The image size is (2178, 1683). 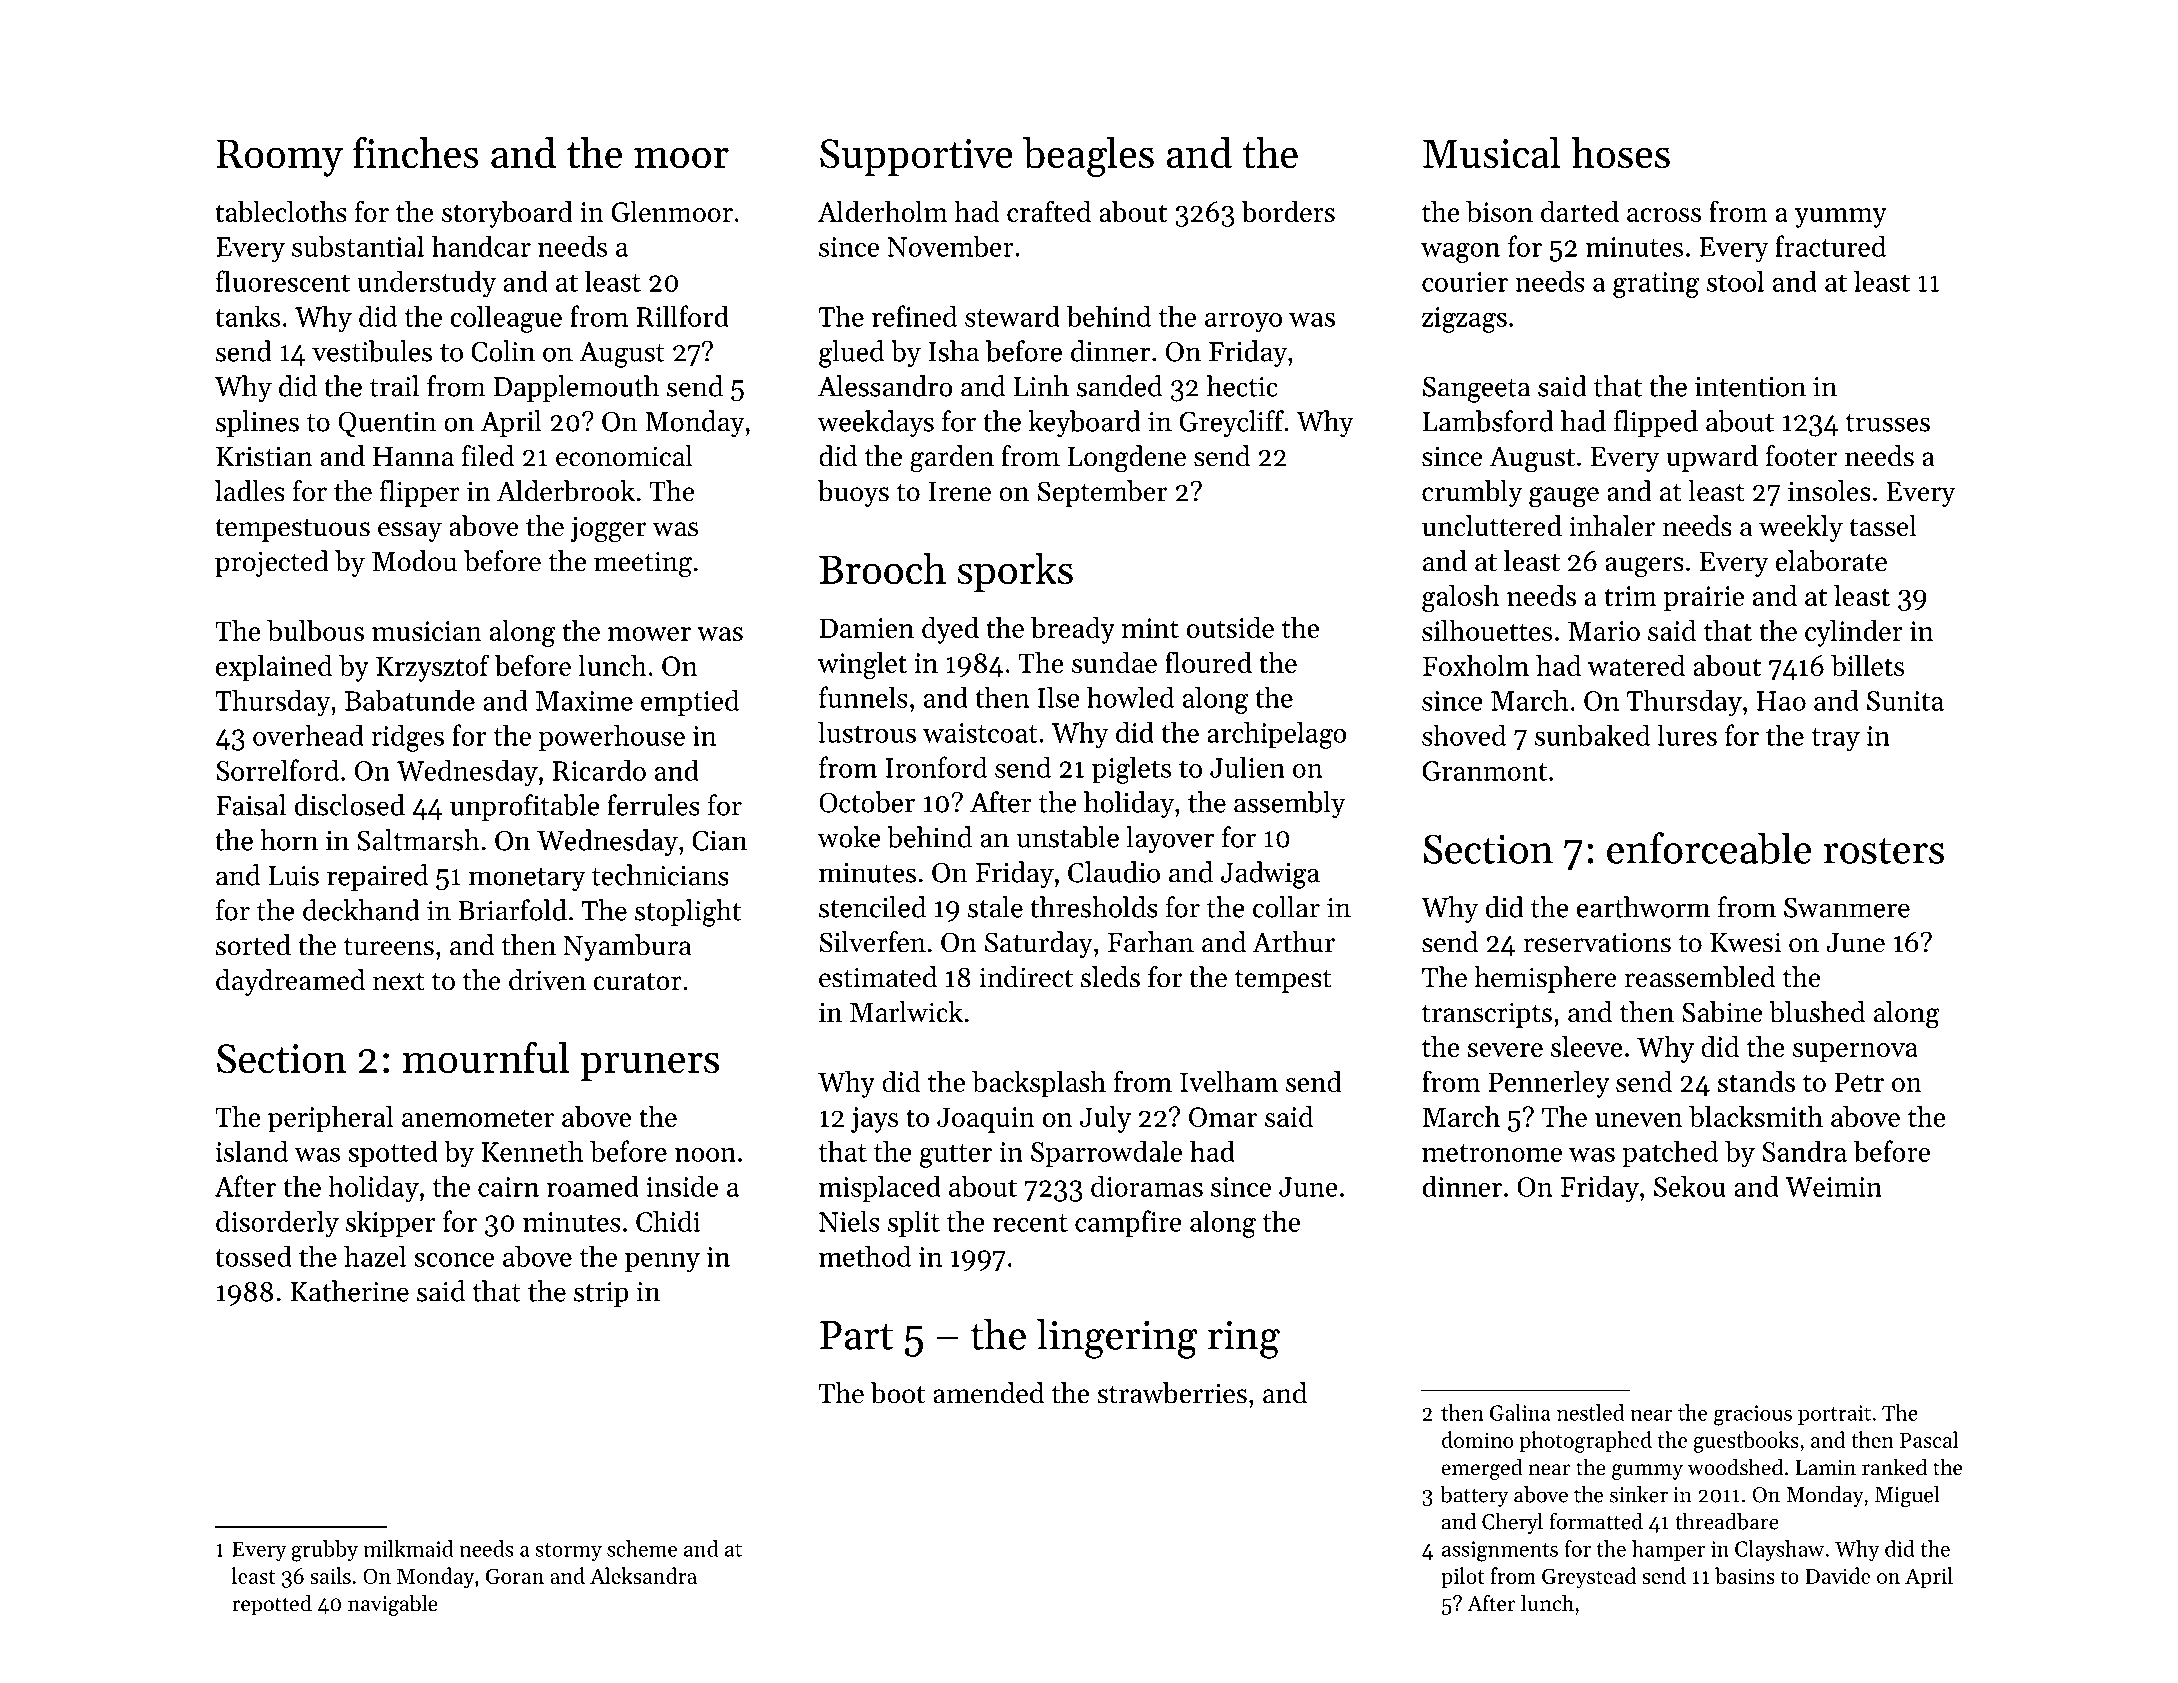 What do you see at coordinates (280, 158) in the screenshot?
I see `Roomy` at bounding box center [280, 158].
